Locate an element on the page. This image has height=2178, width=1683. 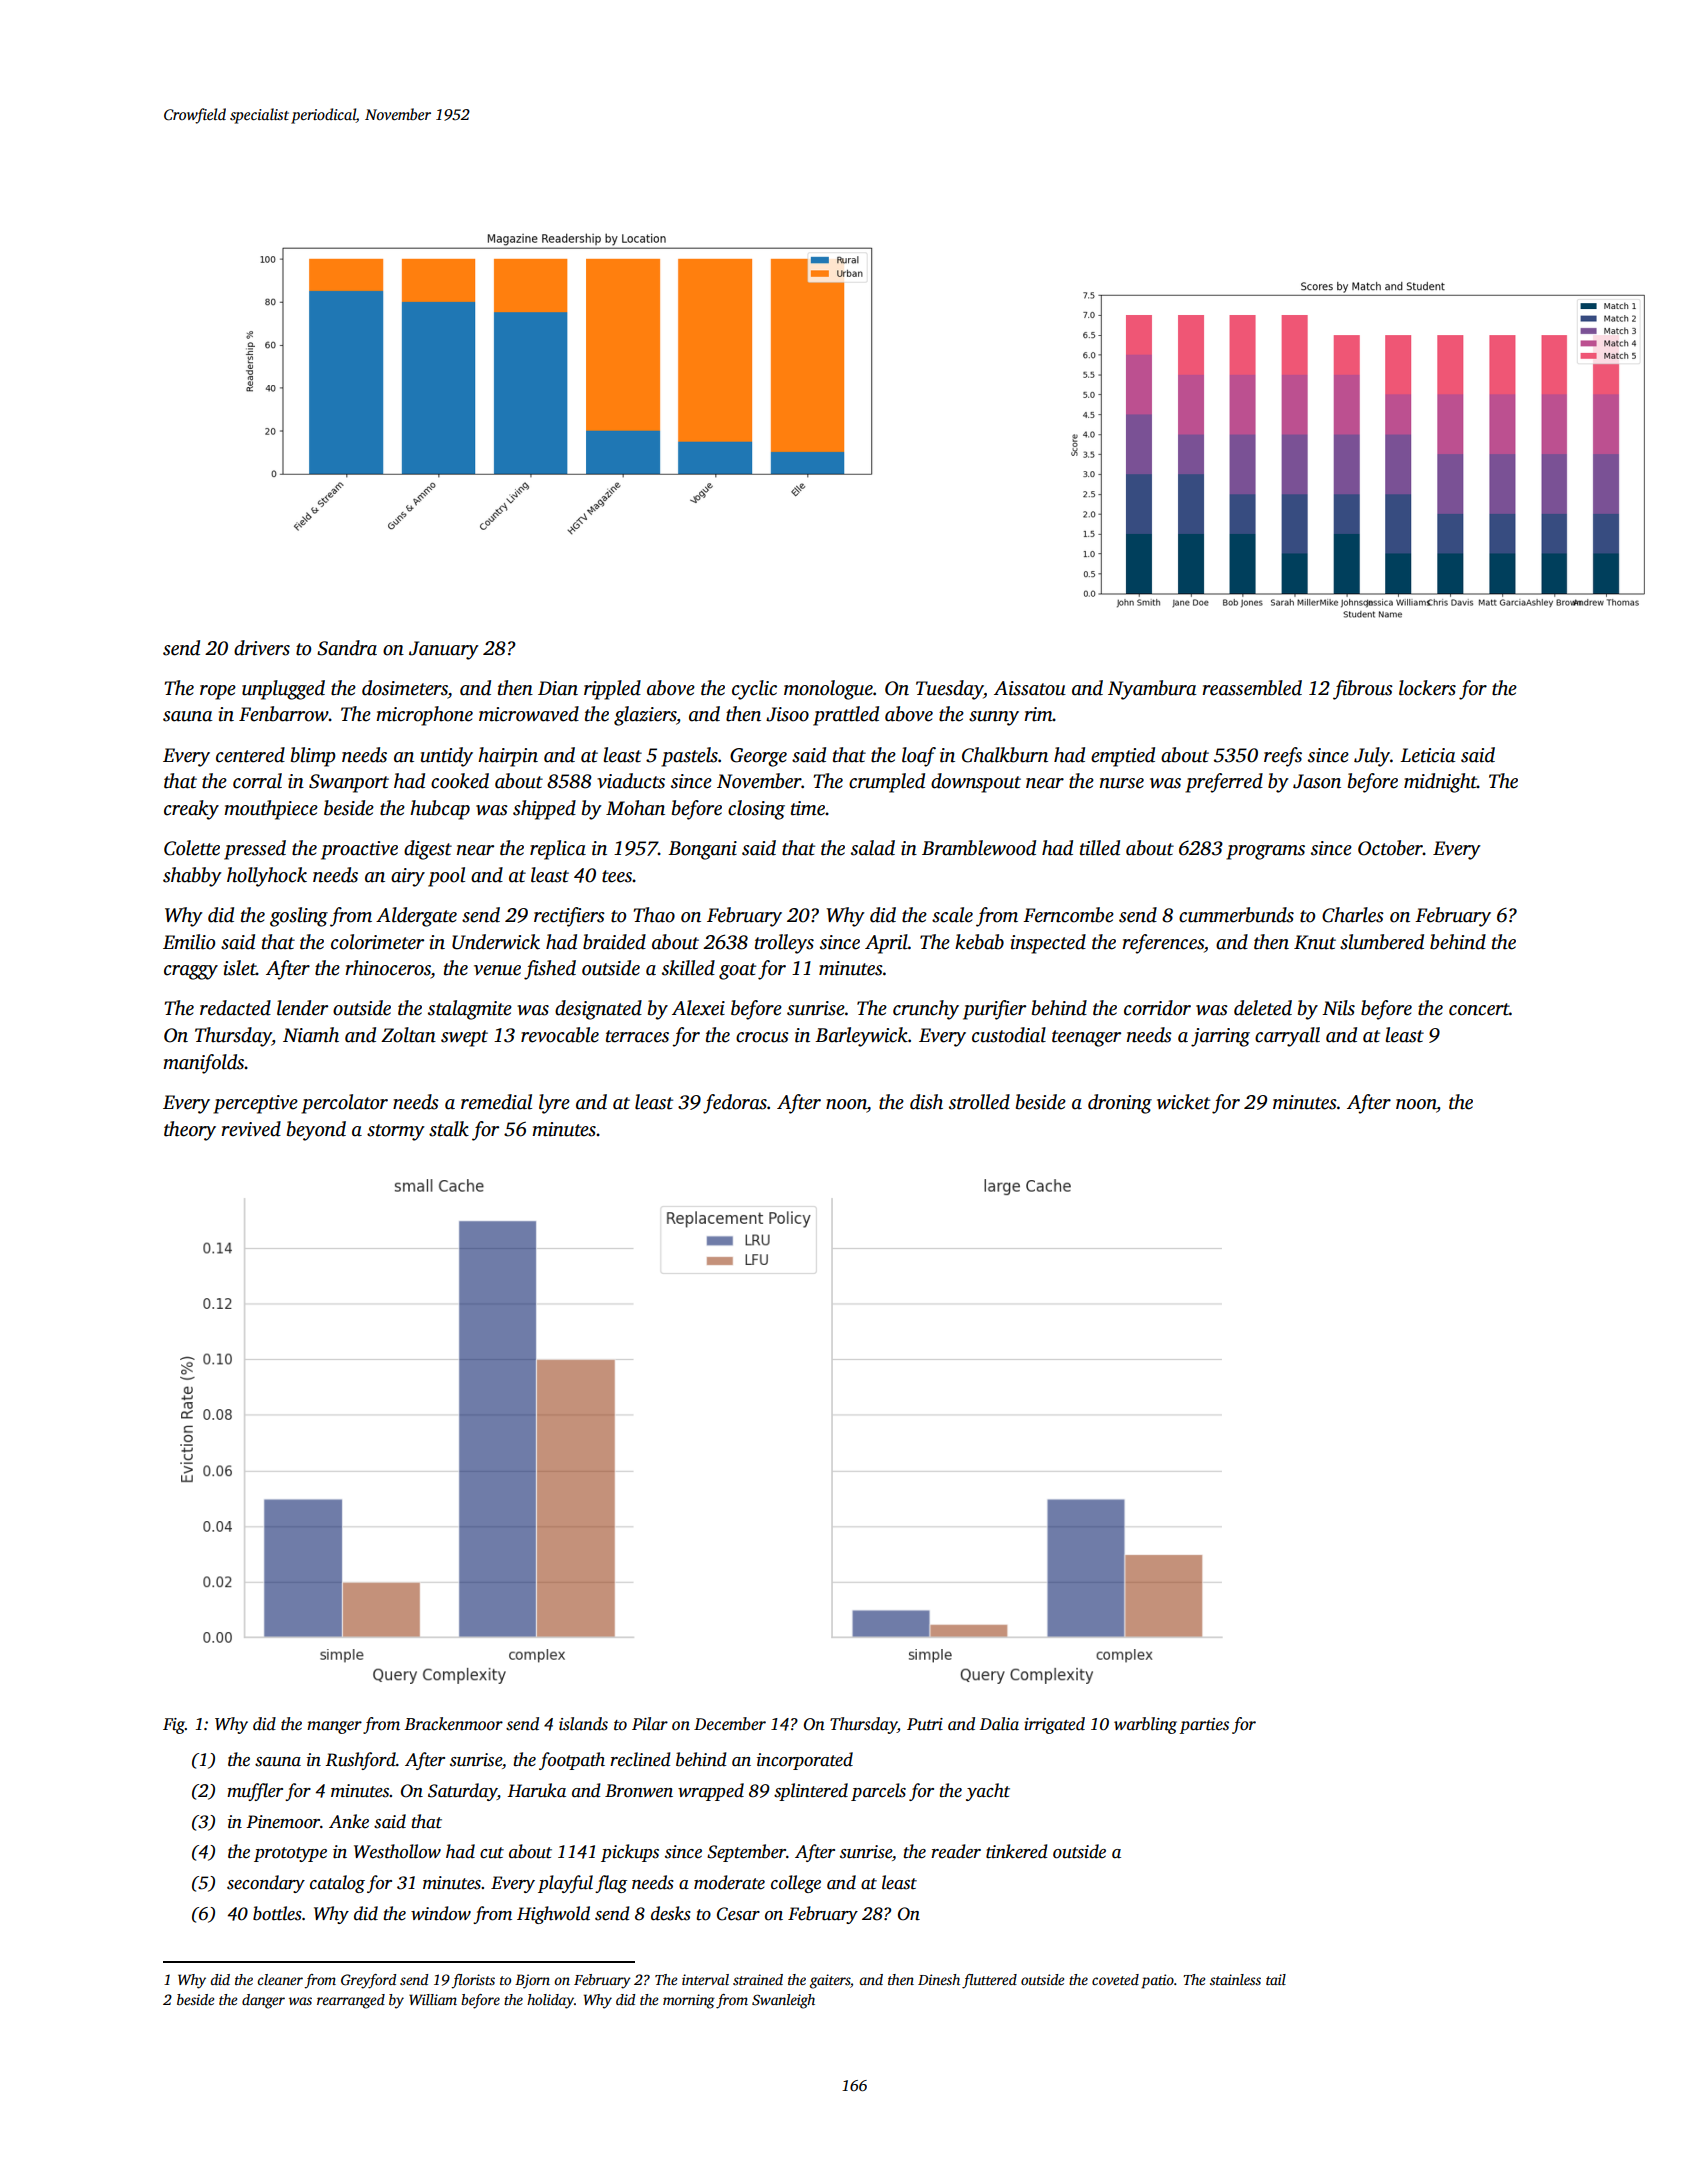
Colette is located at coordinates (192, 848).
